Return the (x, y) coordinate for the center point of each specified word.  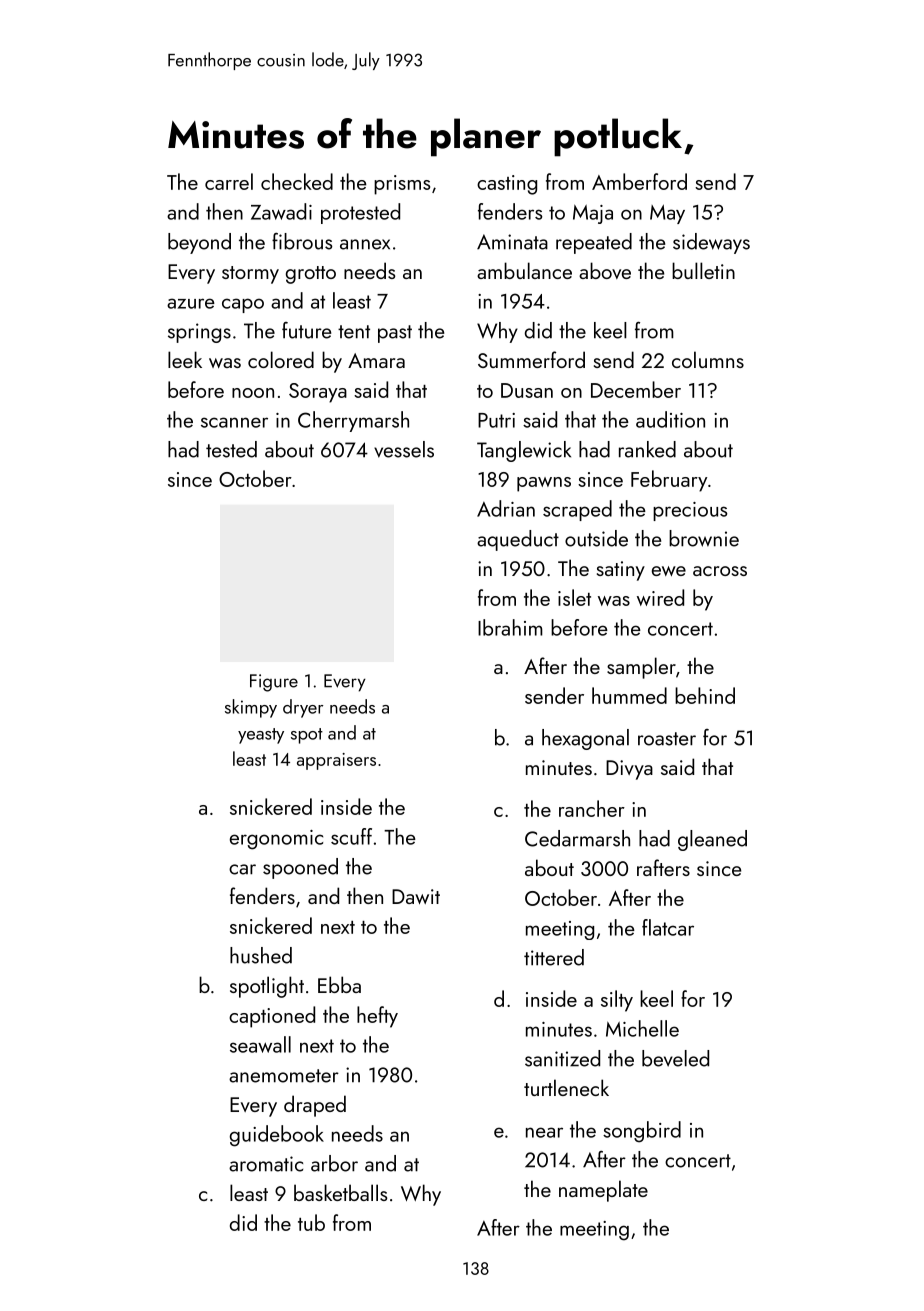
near (544, 1132)
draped (315, 1106)
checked (297, 181)
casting (507, 185)
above (605, 270)
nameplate (603, 1191)
